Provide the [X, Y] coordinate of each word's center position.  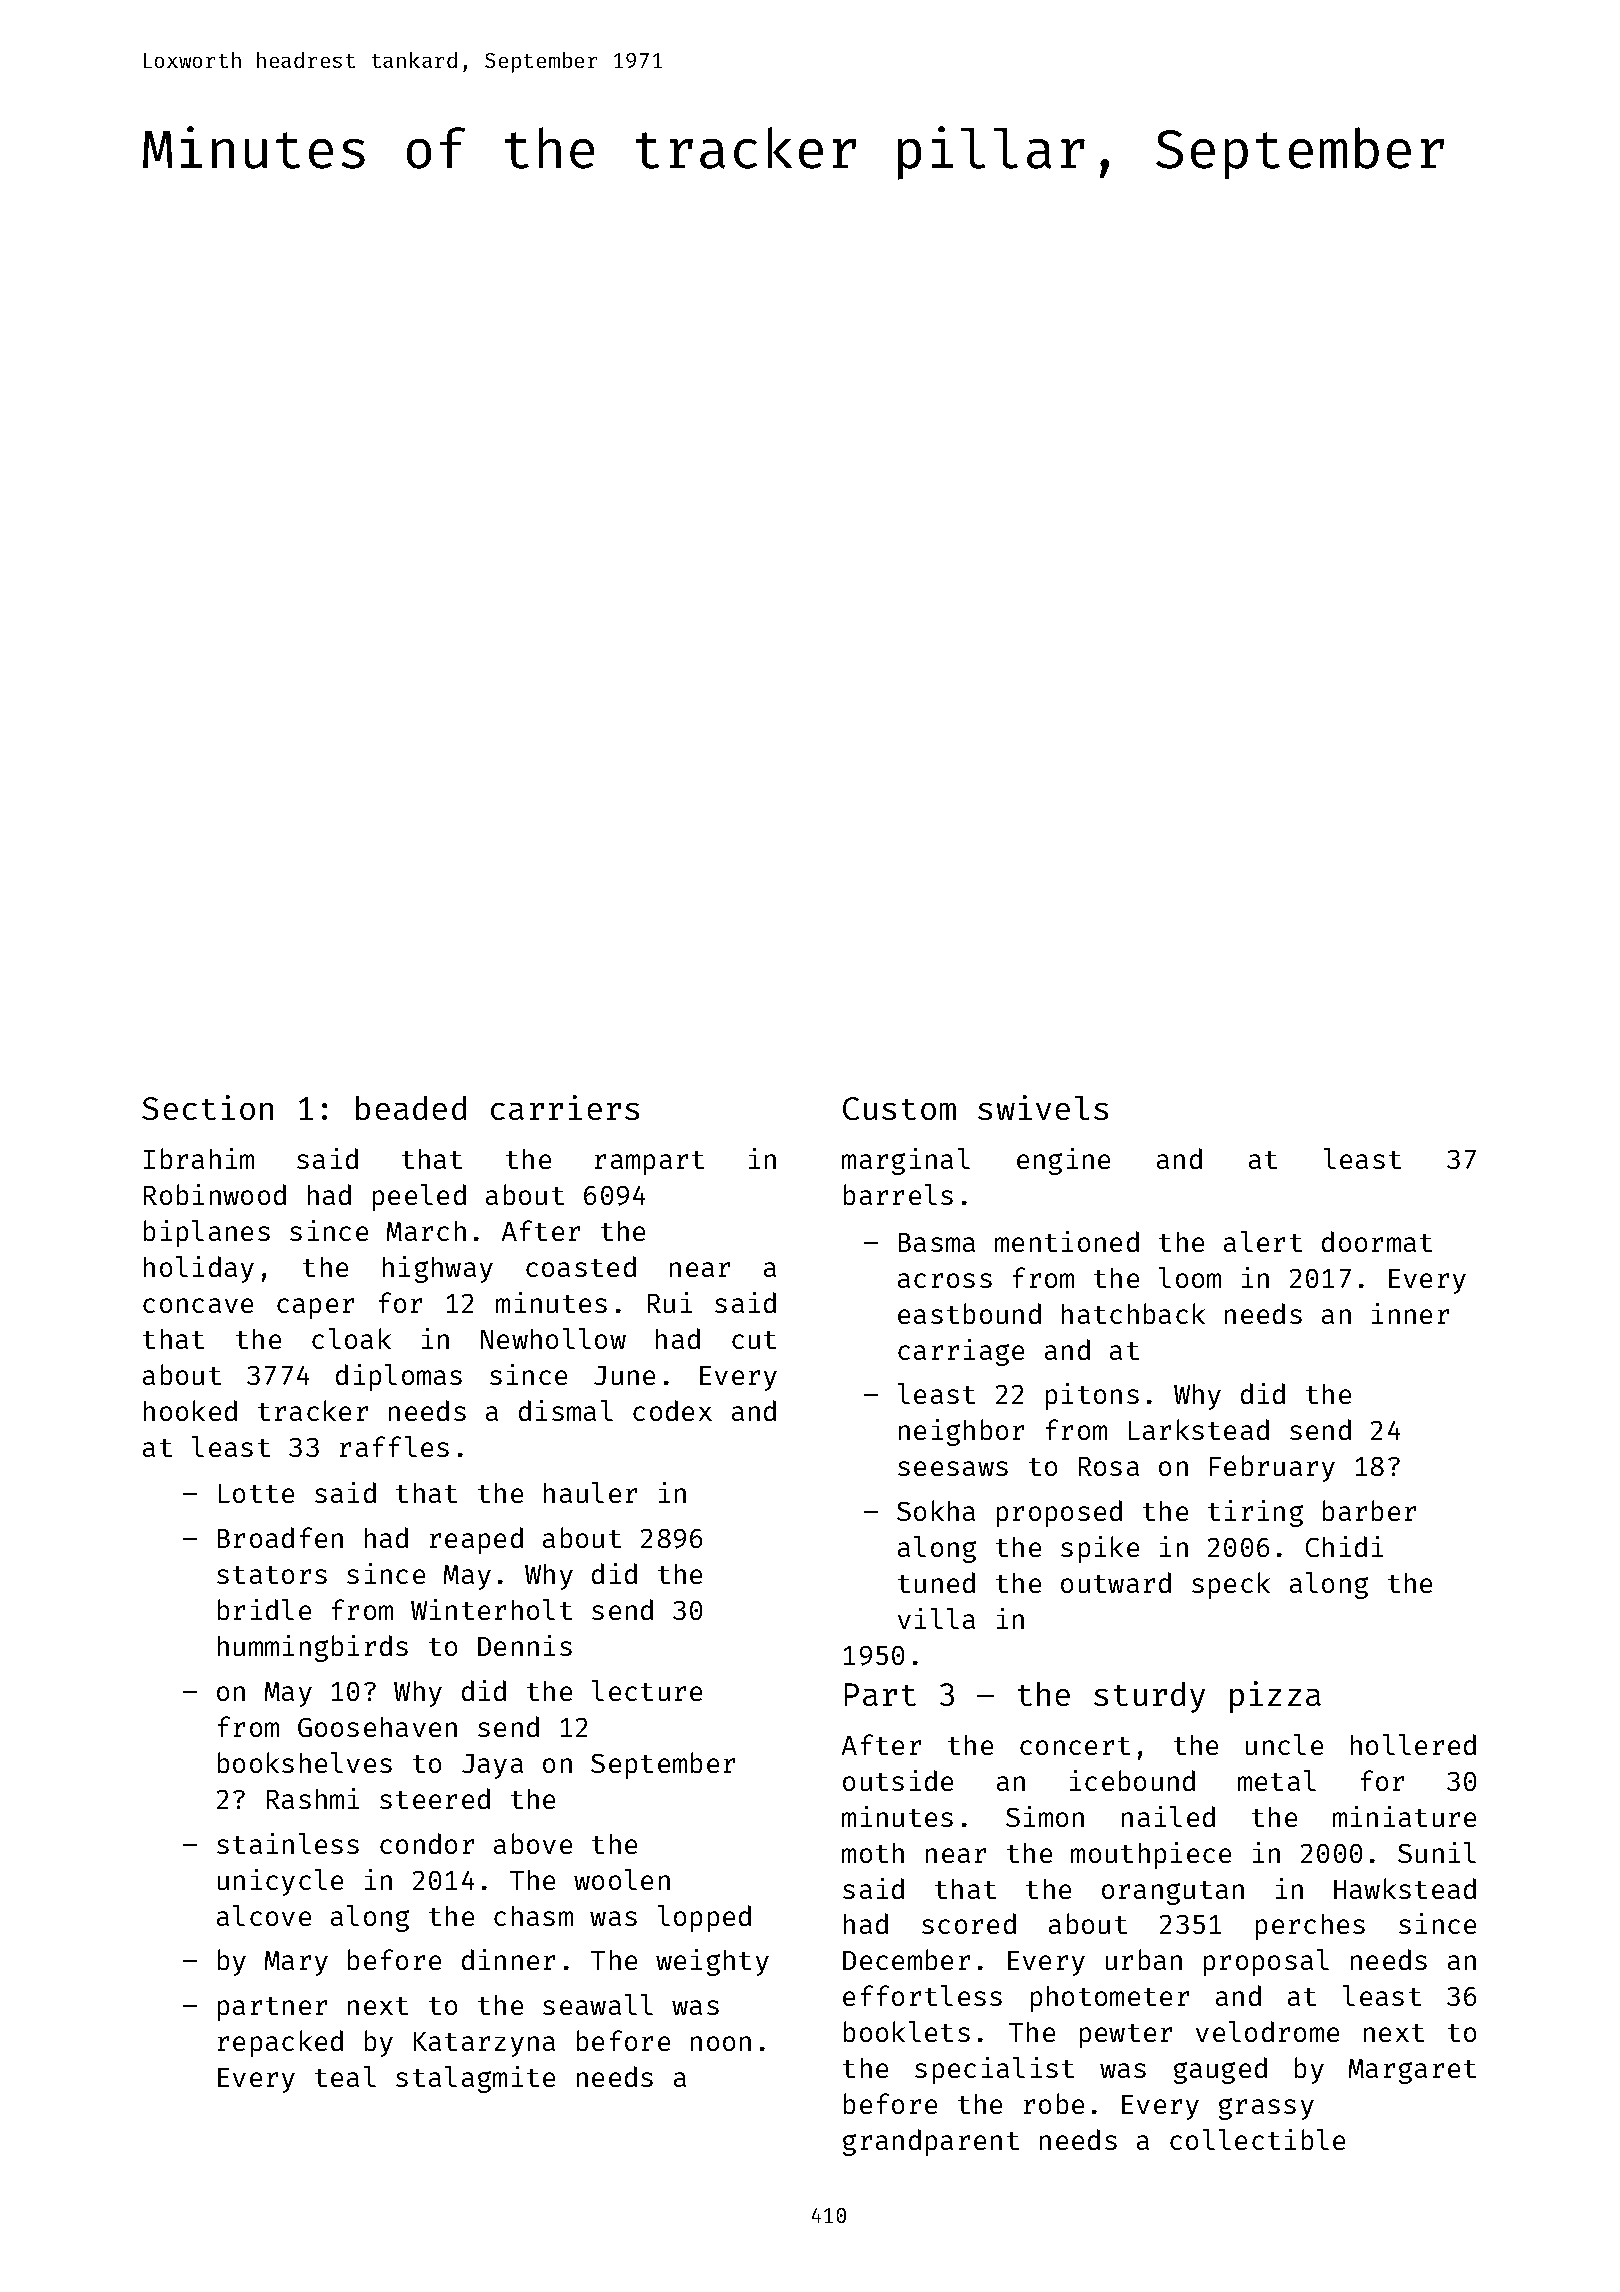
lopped [704, 1918]
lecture [647, 1690]
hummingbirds [313, 1648]
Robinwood [215, 1194]
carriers [565, 1107]
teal [345, 2076]
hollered [1413, 1744]
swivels [1043, 1107]
